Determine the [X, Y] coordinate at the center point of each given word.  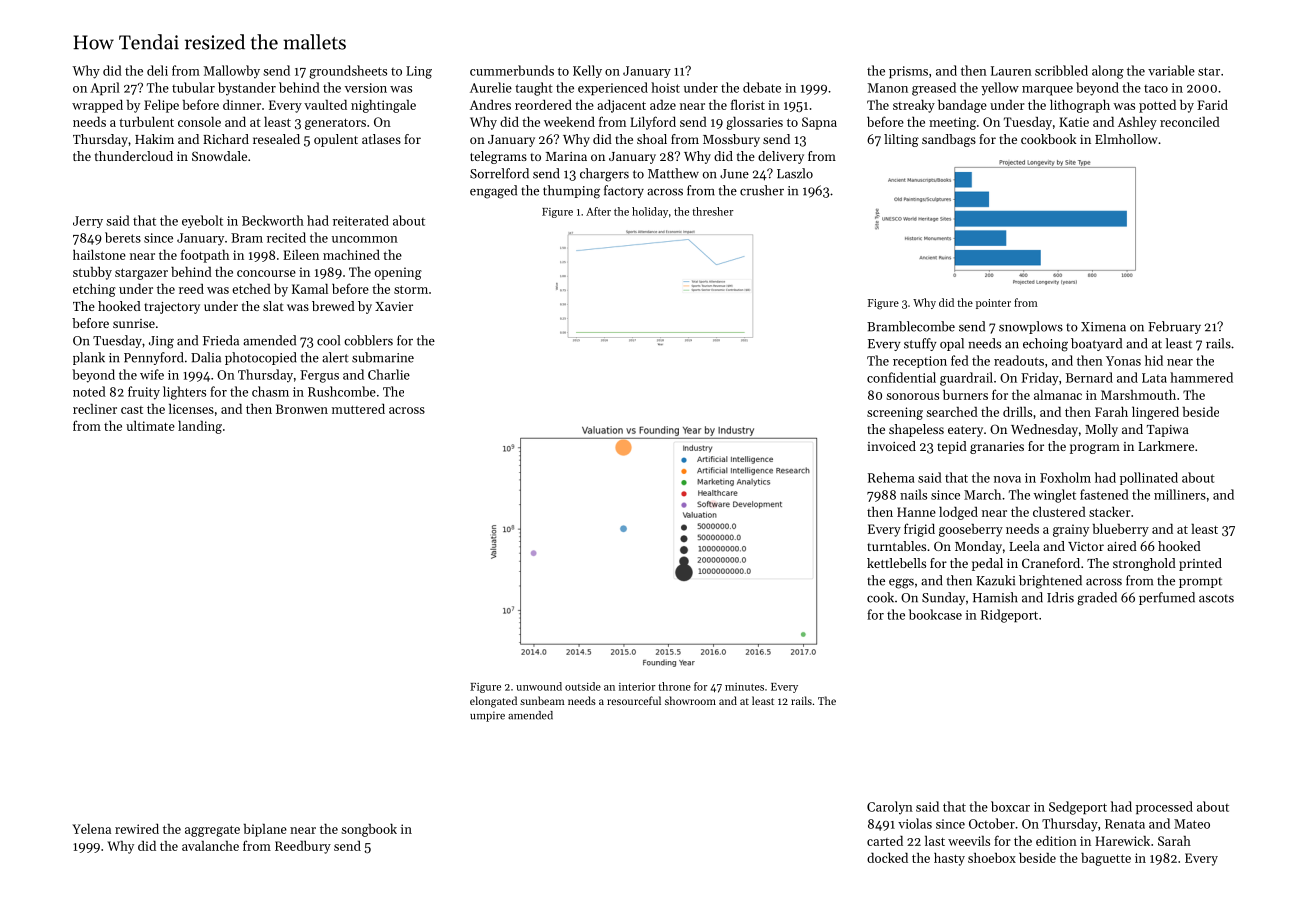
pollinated [1149, 478]
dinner [242, 105]
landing [200, 427]
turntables [896, 546]
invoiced [891, 446]
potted [1157, 106]
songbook [369, 830]
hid [1154, 360]
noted [89, 391]
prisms [908, 72]
